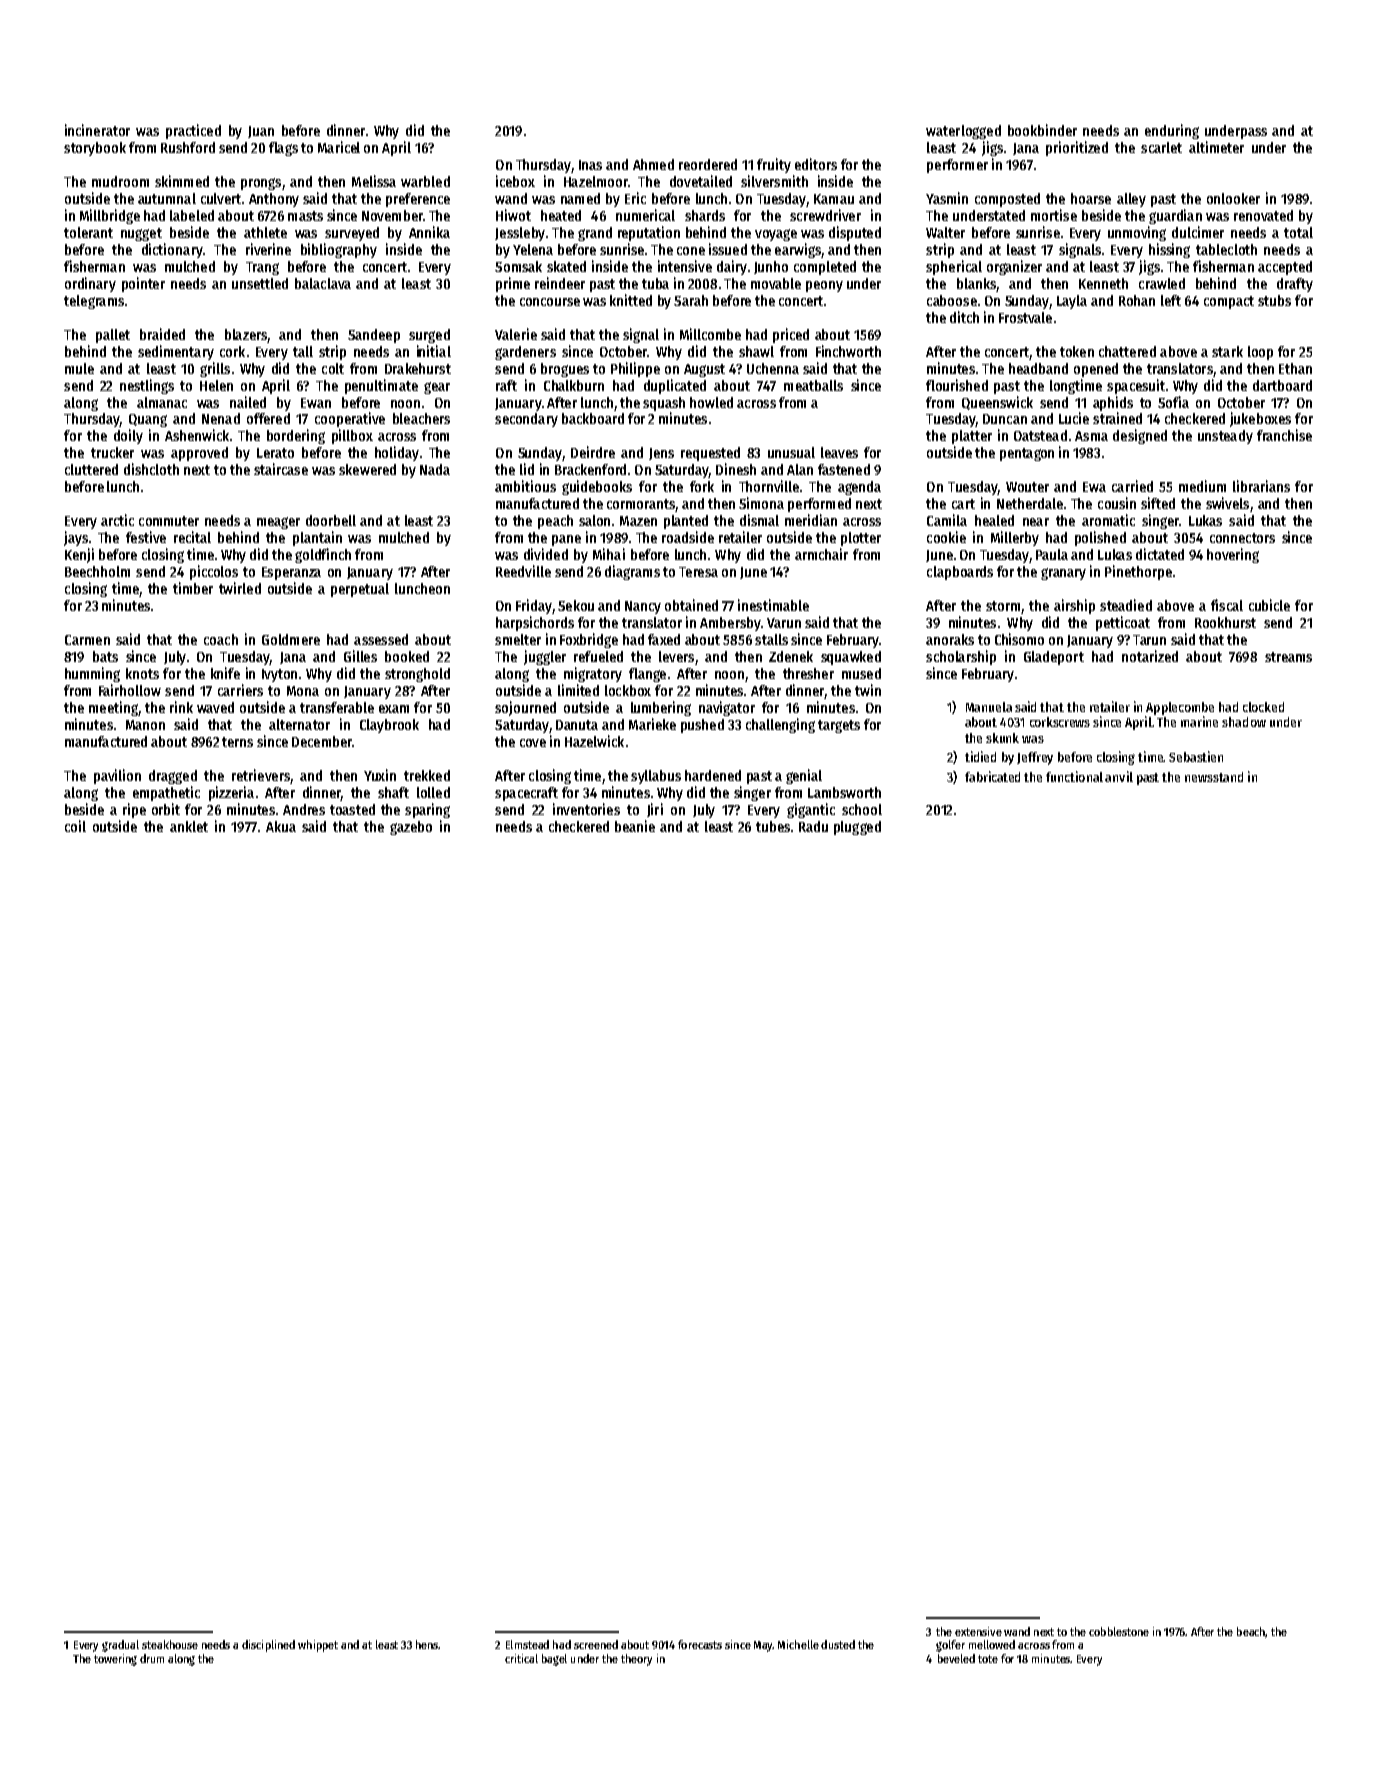 This screenshot has height=1782, width=1377. What do you see at coordinates (1263, 707) in the screenshot?
I see `clocked` at bounding box center [1263, 707].
